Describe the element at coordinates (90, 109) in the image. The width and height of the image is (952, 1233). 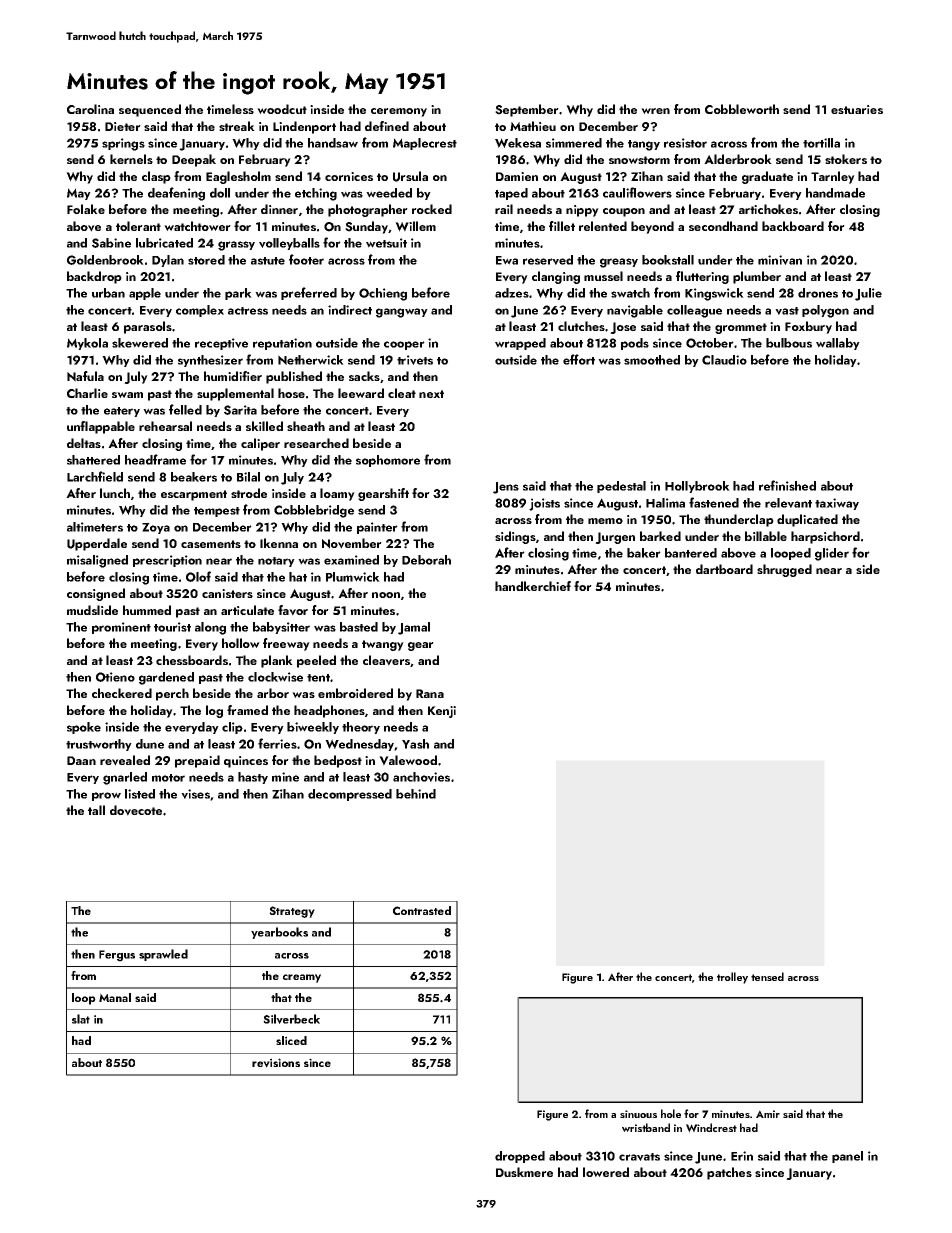
I see `Carolina` at that location.
